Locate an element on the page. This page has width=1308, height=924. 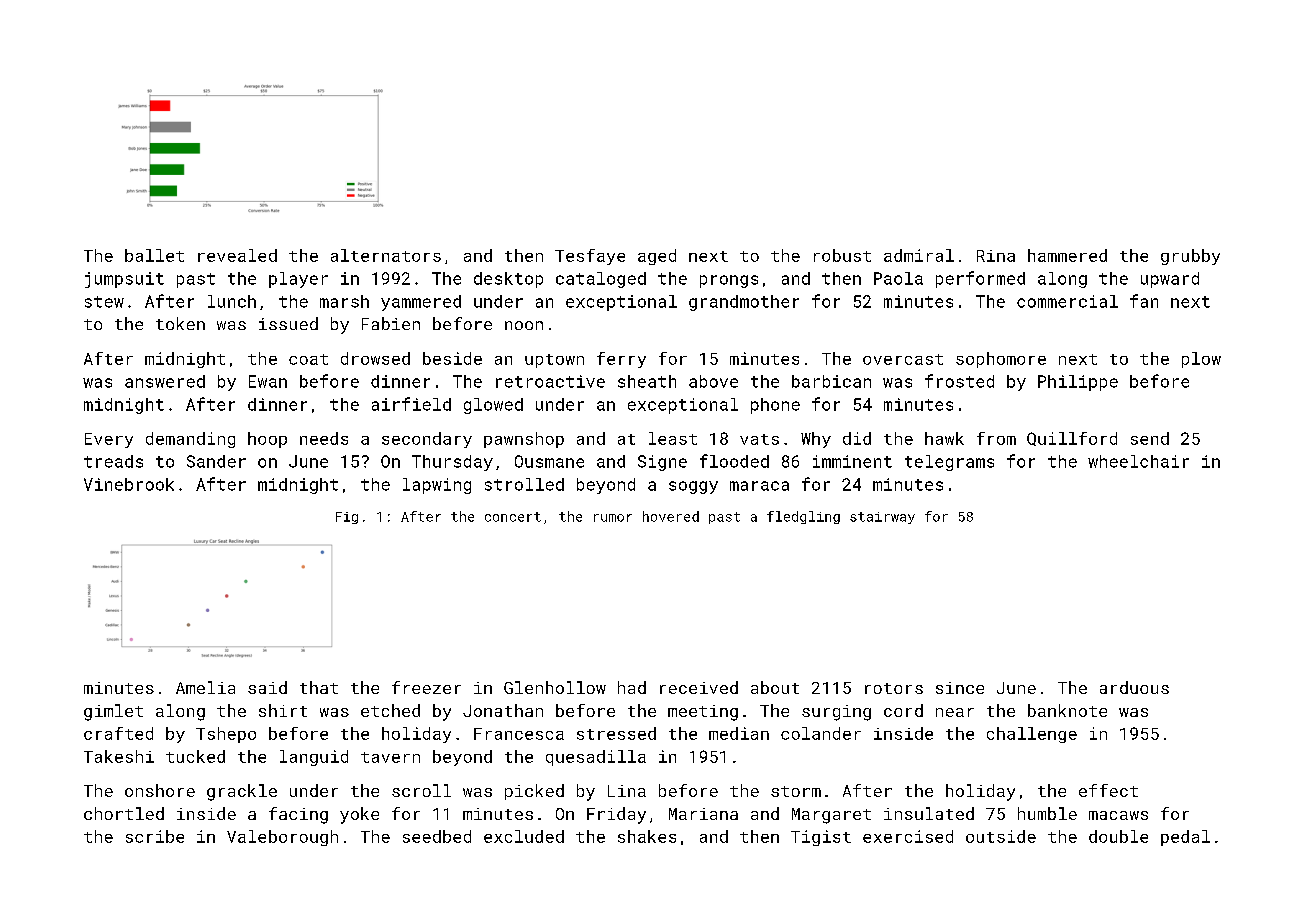
stew is located at coordinates (104, 302).
